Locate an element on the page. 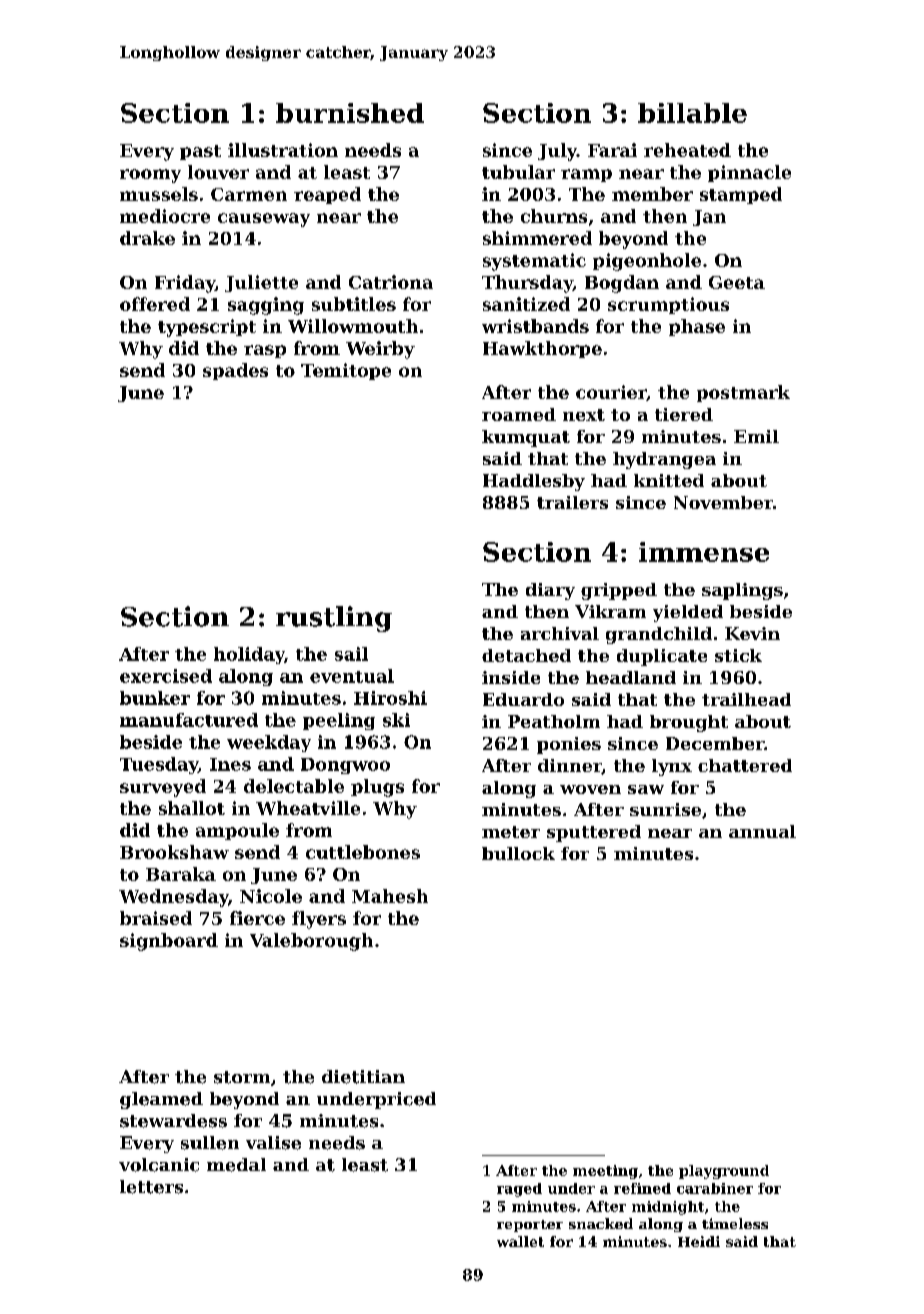 This page has height=1314, width=924. cuttlebones is located at coordinates (363, 852).
